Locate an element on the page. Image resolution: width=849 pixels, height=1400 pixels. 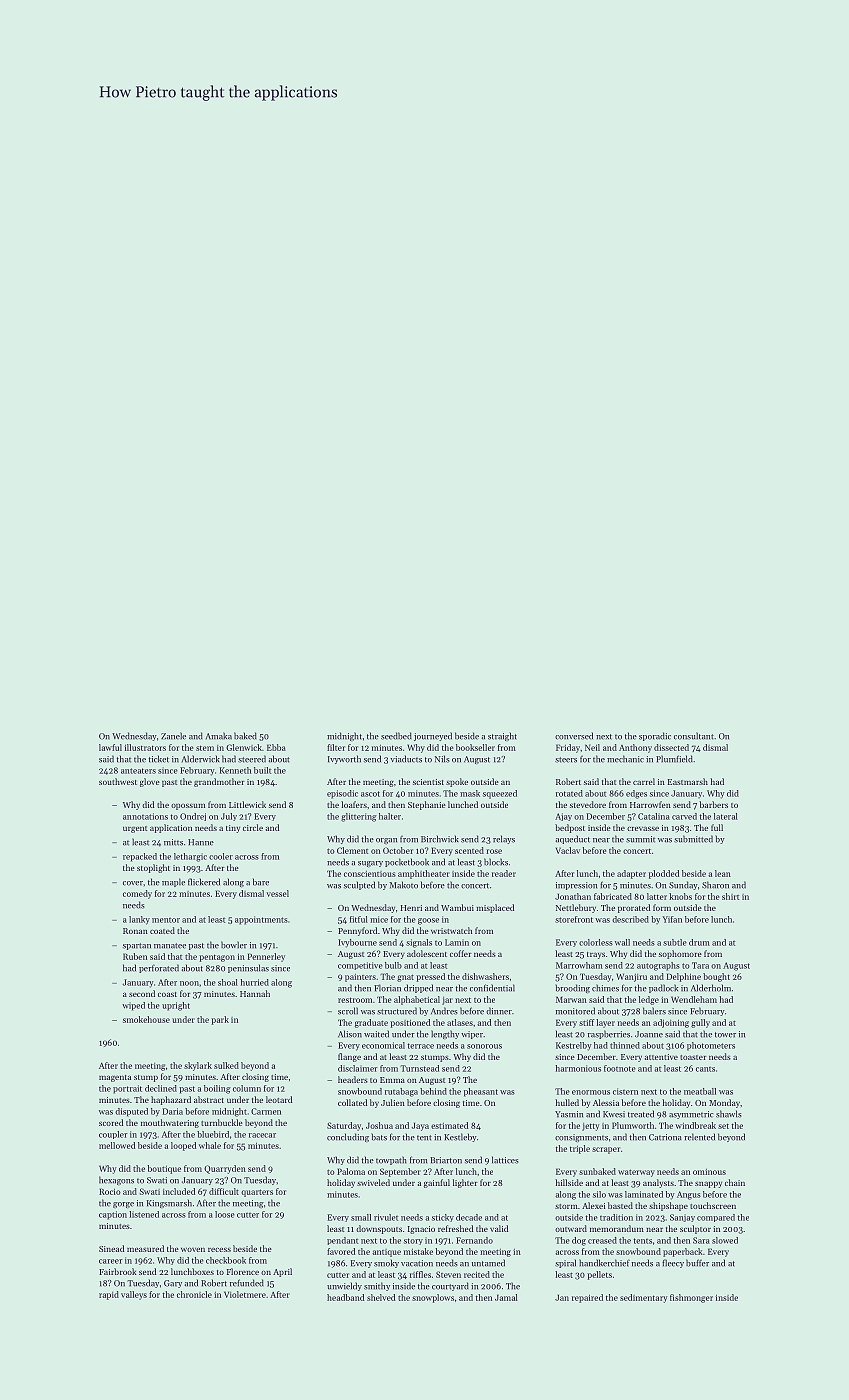
mechanic is located at coordinates (625, 759).
